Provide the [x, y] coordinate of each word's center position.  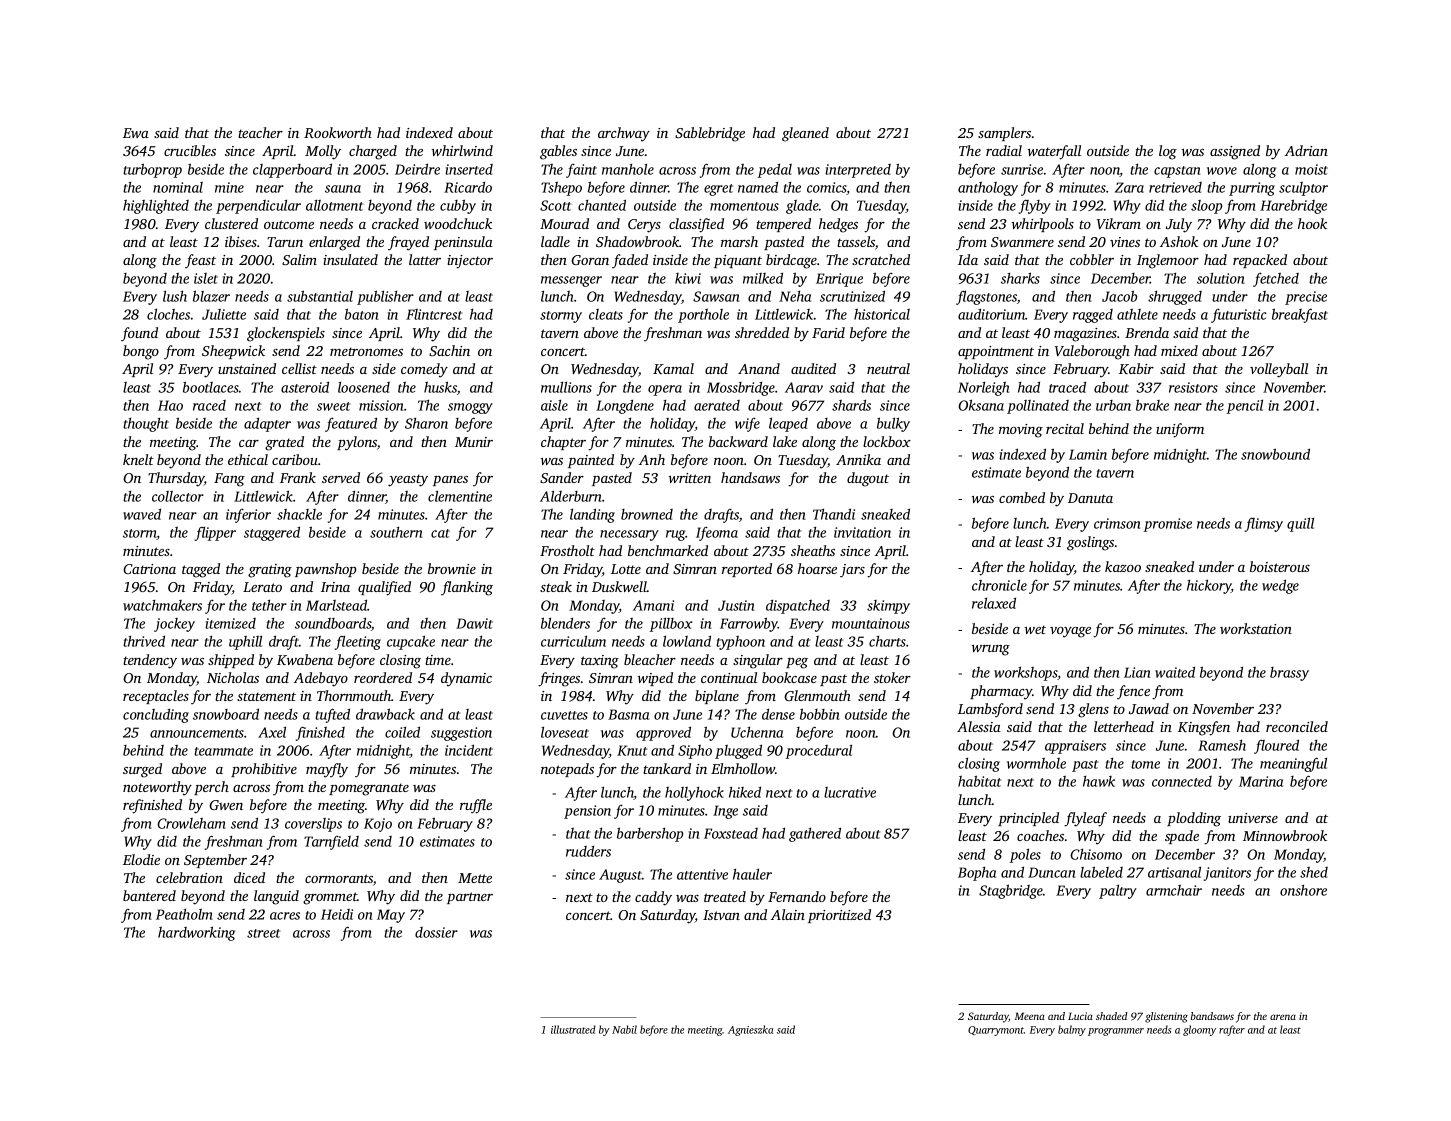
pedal [775, 170]
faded [630, 261]
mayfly [327, 770]
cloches [168, 314]
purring [1252, 189]
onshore [1303, 890]
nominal [178, 187]
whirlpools [1043, 225]
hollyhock [694, 793]
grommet [330, 898]
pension [587, 812]
